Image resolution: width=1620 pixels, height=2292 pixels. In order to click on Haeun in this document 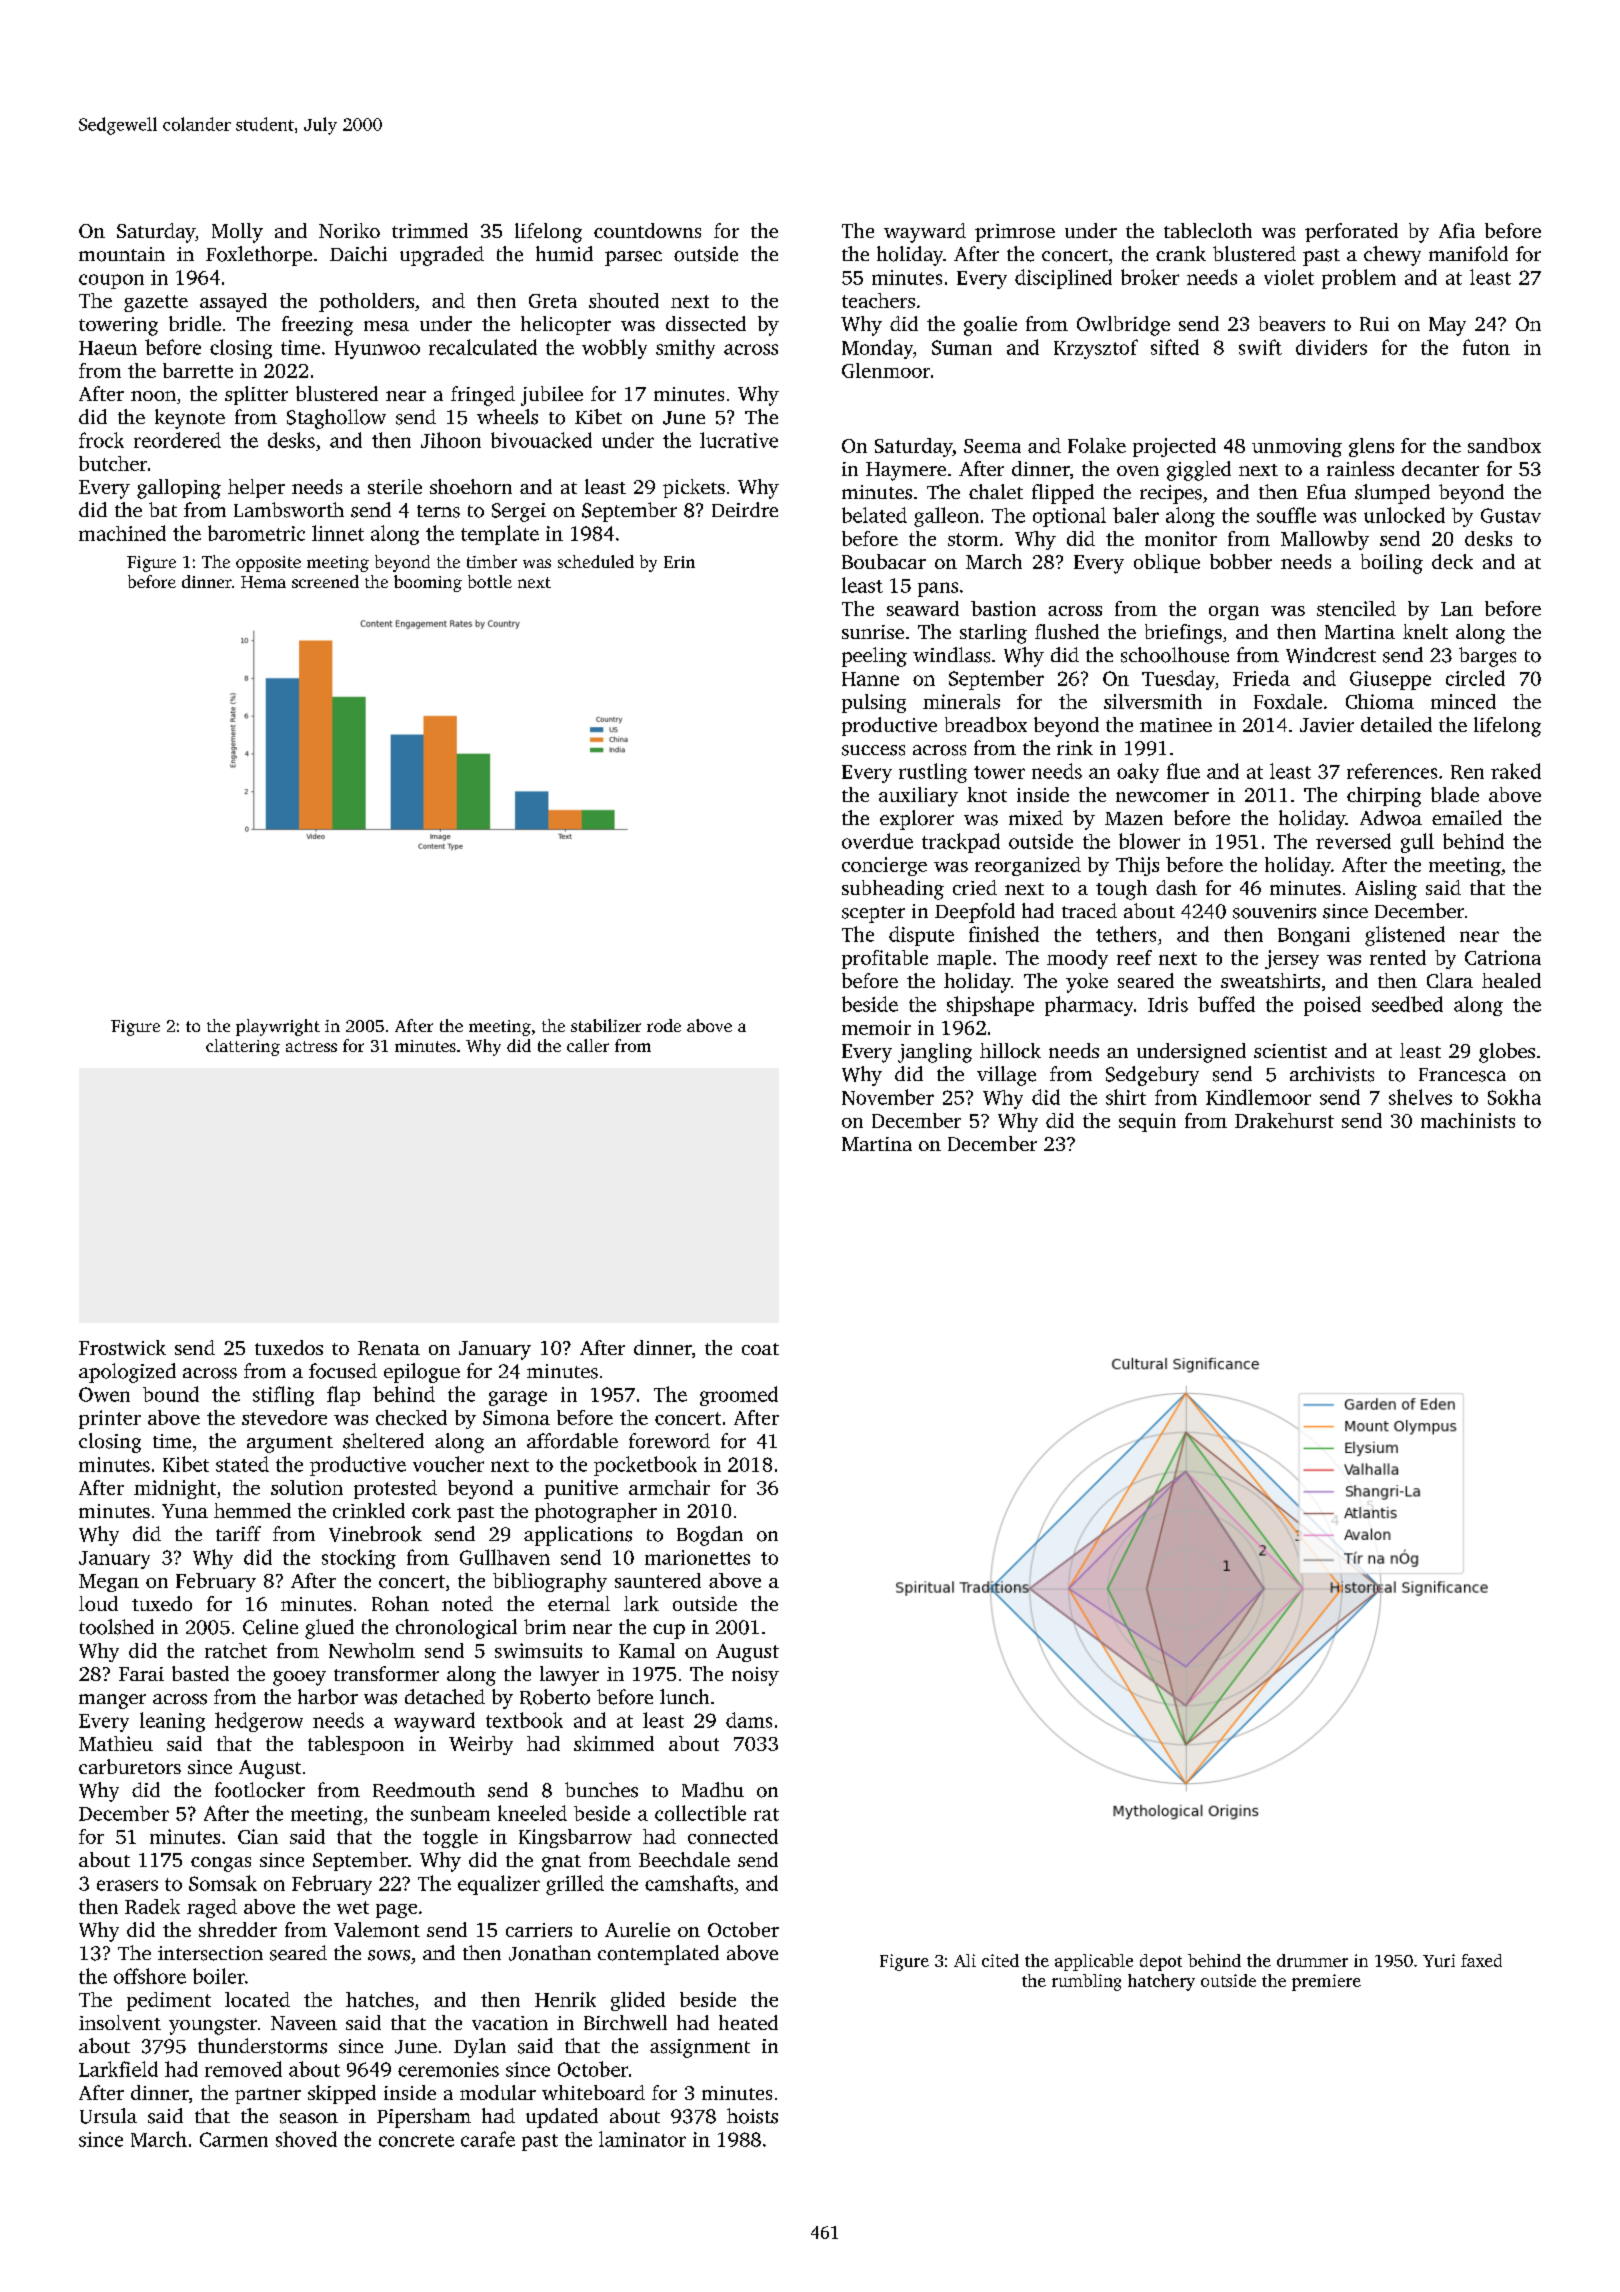, I will do `click(108, 348)`.
